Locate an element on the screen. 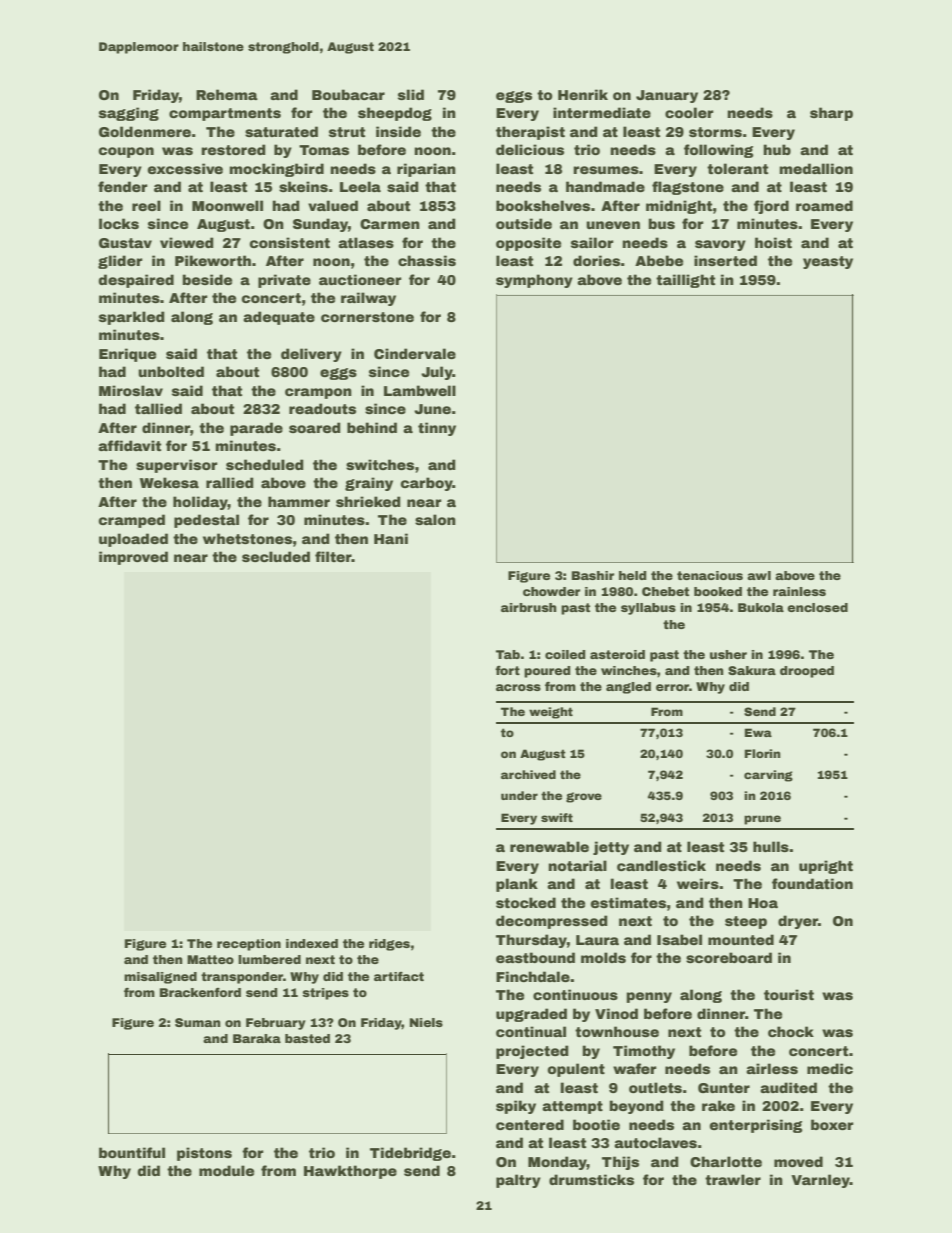 Image resolution: width=952 pixels, height=1233 pixels. following is located at coordinates (718, 151).
